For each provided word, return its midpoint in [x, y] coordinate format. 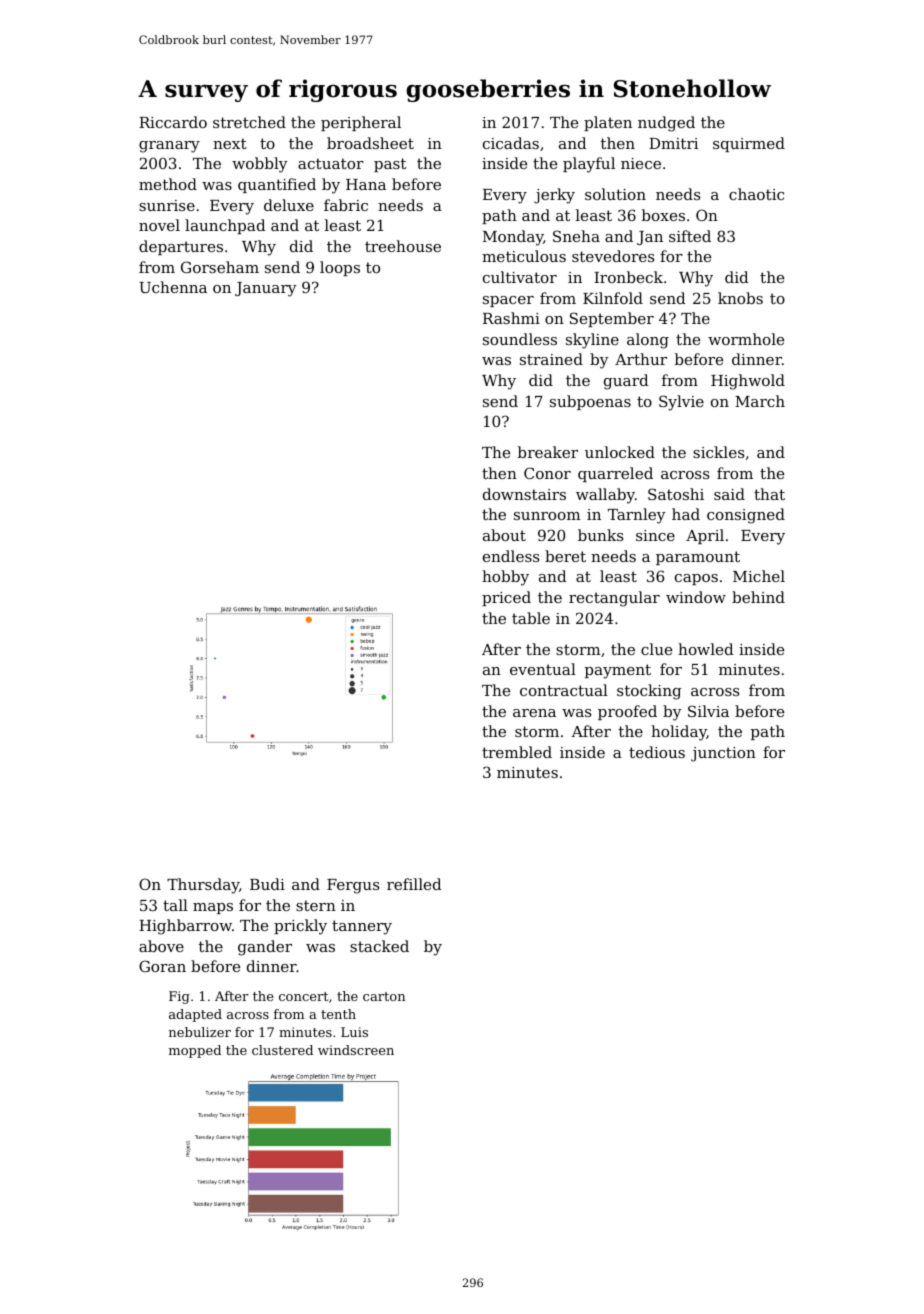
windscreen [356, 1050]
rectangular [614, 599]
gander [265, 948]
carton [384, 996]
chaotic [756, 194]
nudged [666, 124]
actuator [331, 163]
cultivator [520, 277]
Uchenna [173, 287]
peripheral [361, 123]
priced [506, 598]
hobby [505, 578]
